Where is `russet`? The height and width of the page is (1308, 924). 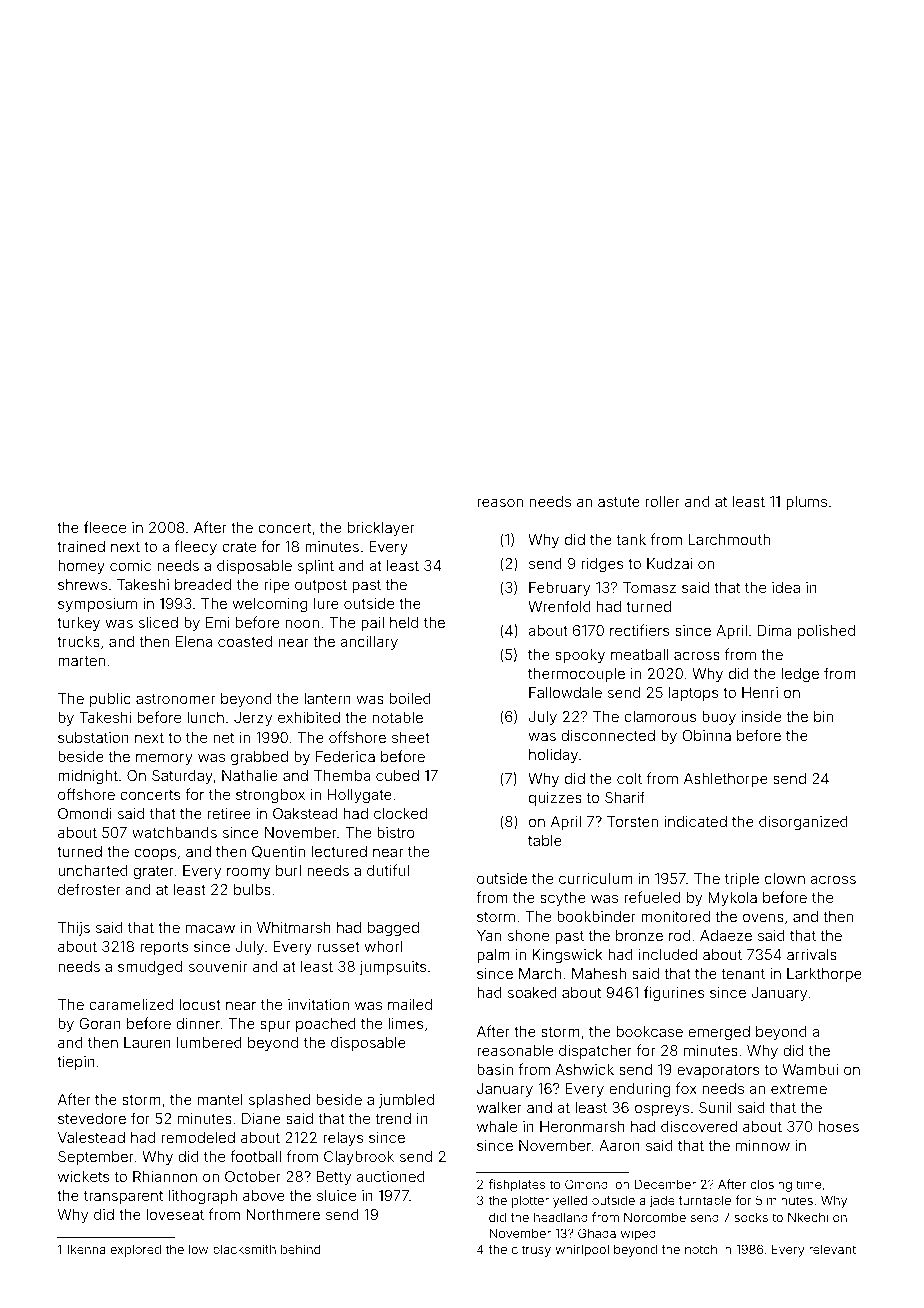
russet is located at coordinates (339, 947).
